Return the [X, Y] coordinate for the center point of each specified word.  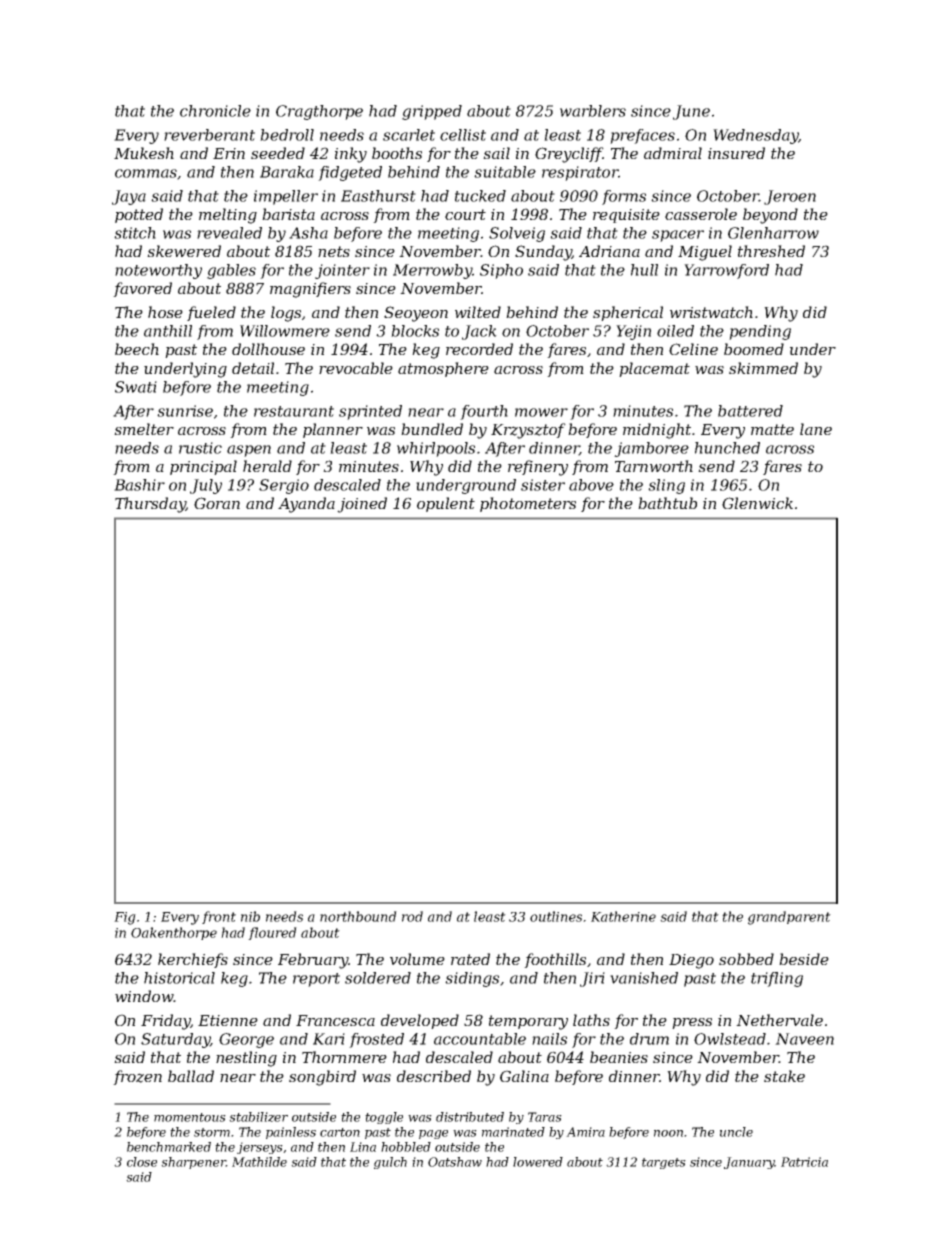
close [142, 1162]
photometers [528, 504]
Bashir [139, 485]
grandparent [789, 918]
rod [412, 916]
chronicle [215, 111]
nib [250, 916]
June [691, 112]
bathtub [667, 503]
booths [397, 153]
